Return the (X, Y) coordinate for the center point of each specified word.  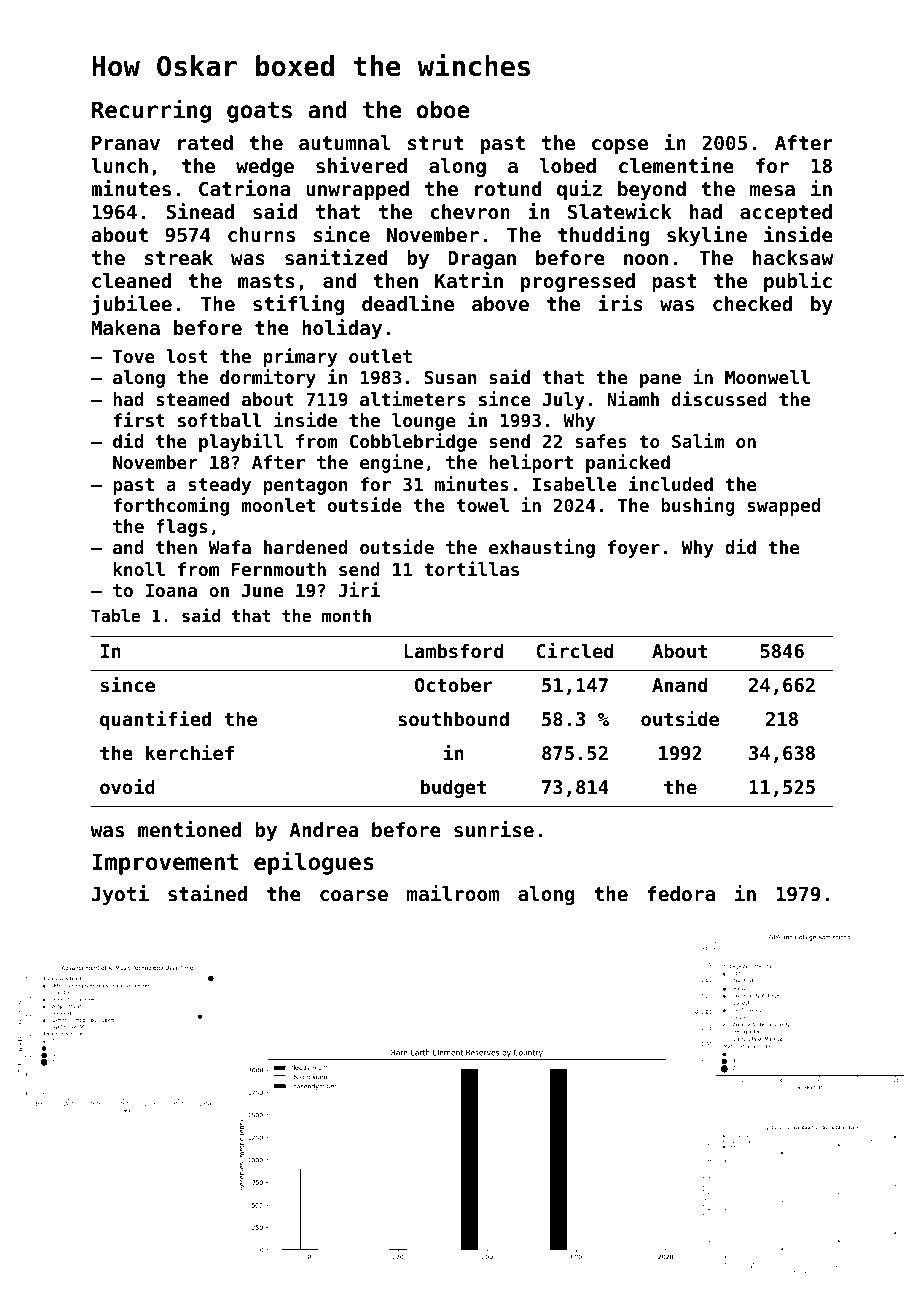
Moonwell (767, 377)
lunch (119, 165)
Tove (134, 356)
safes (601, 441)
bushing (698, 506)
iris (620, 303)
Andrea (324, 829)
